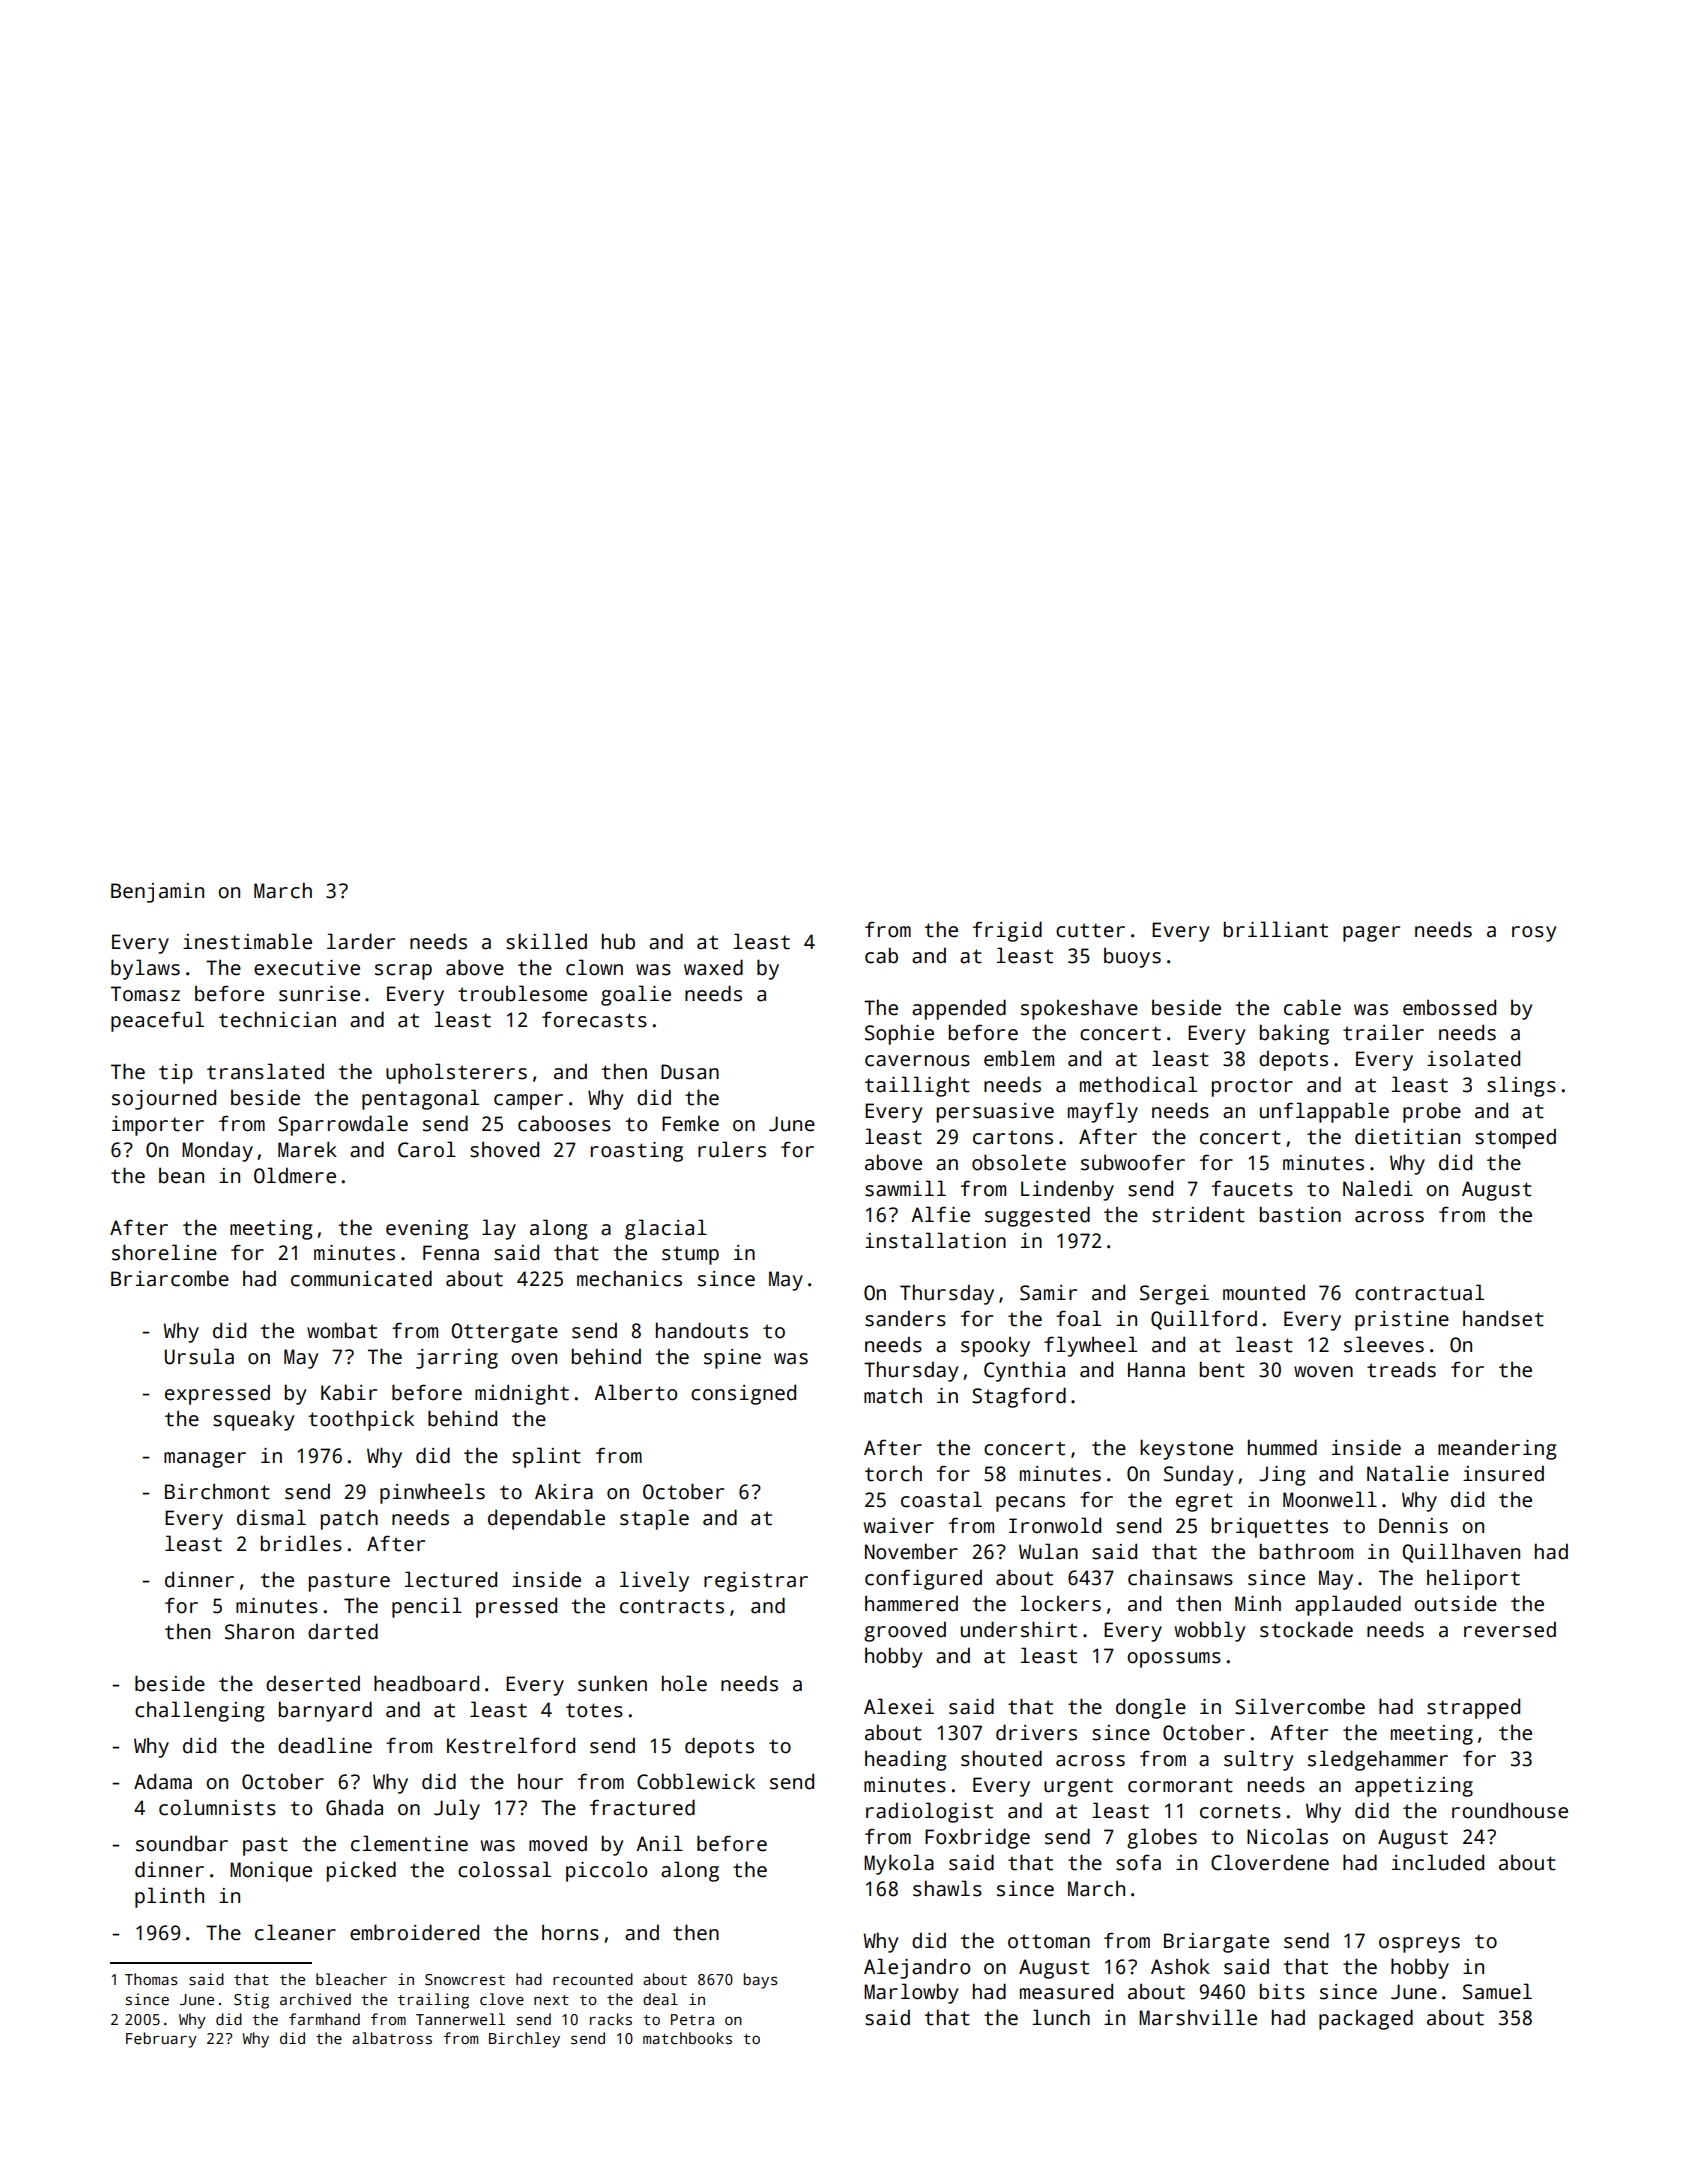 This screenshot has height=2178, width=1683. What do you see at coordinates (1258, 1760) in the screenshot?
I see `sultry` at bounding box center [1258, 1760].
